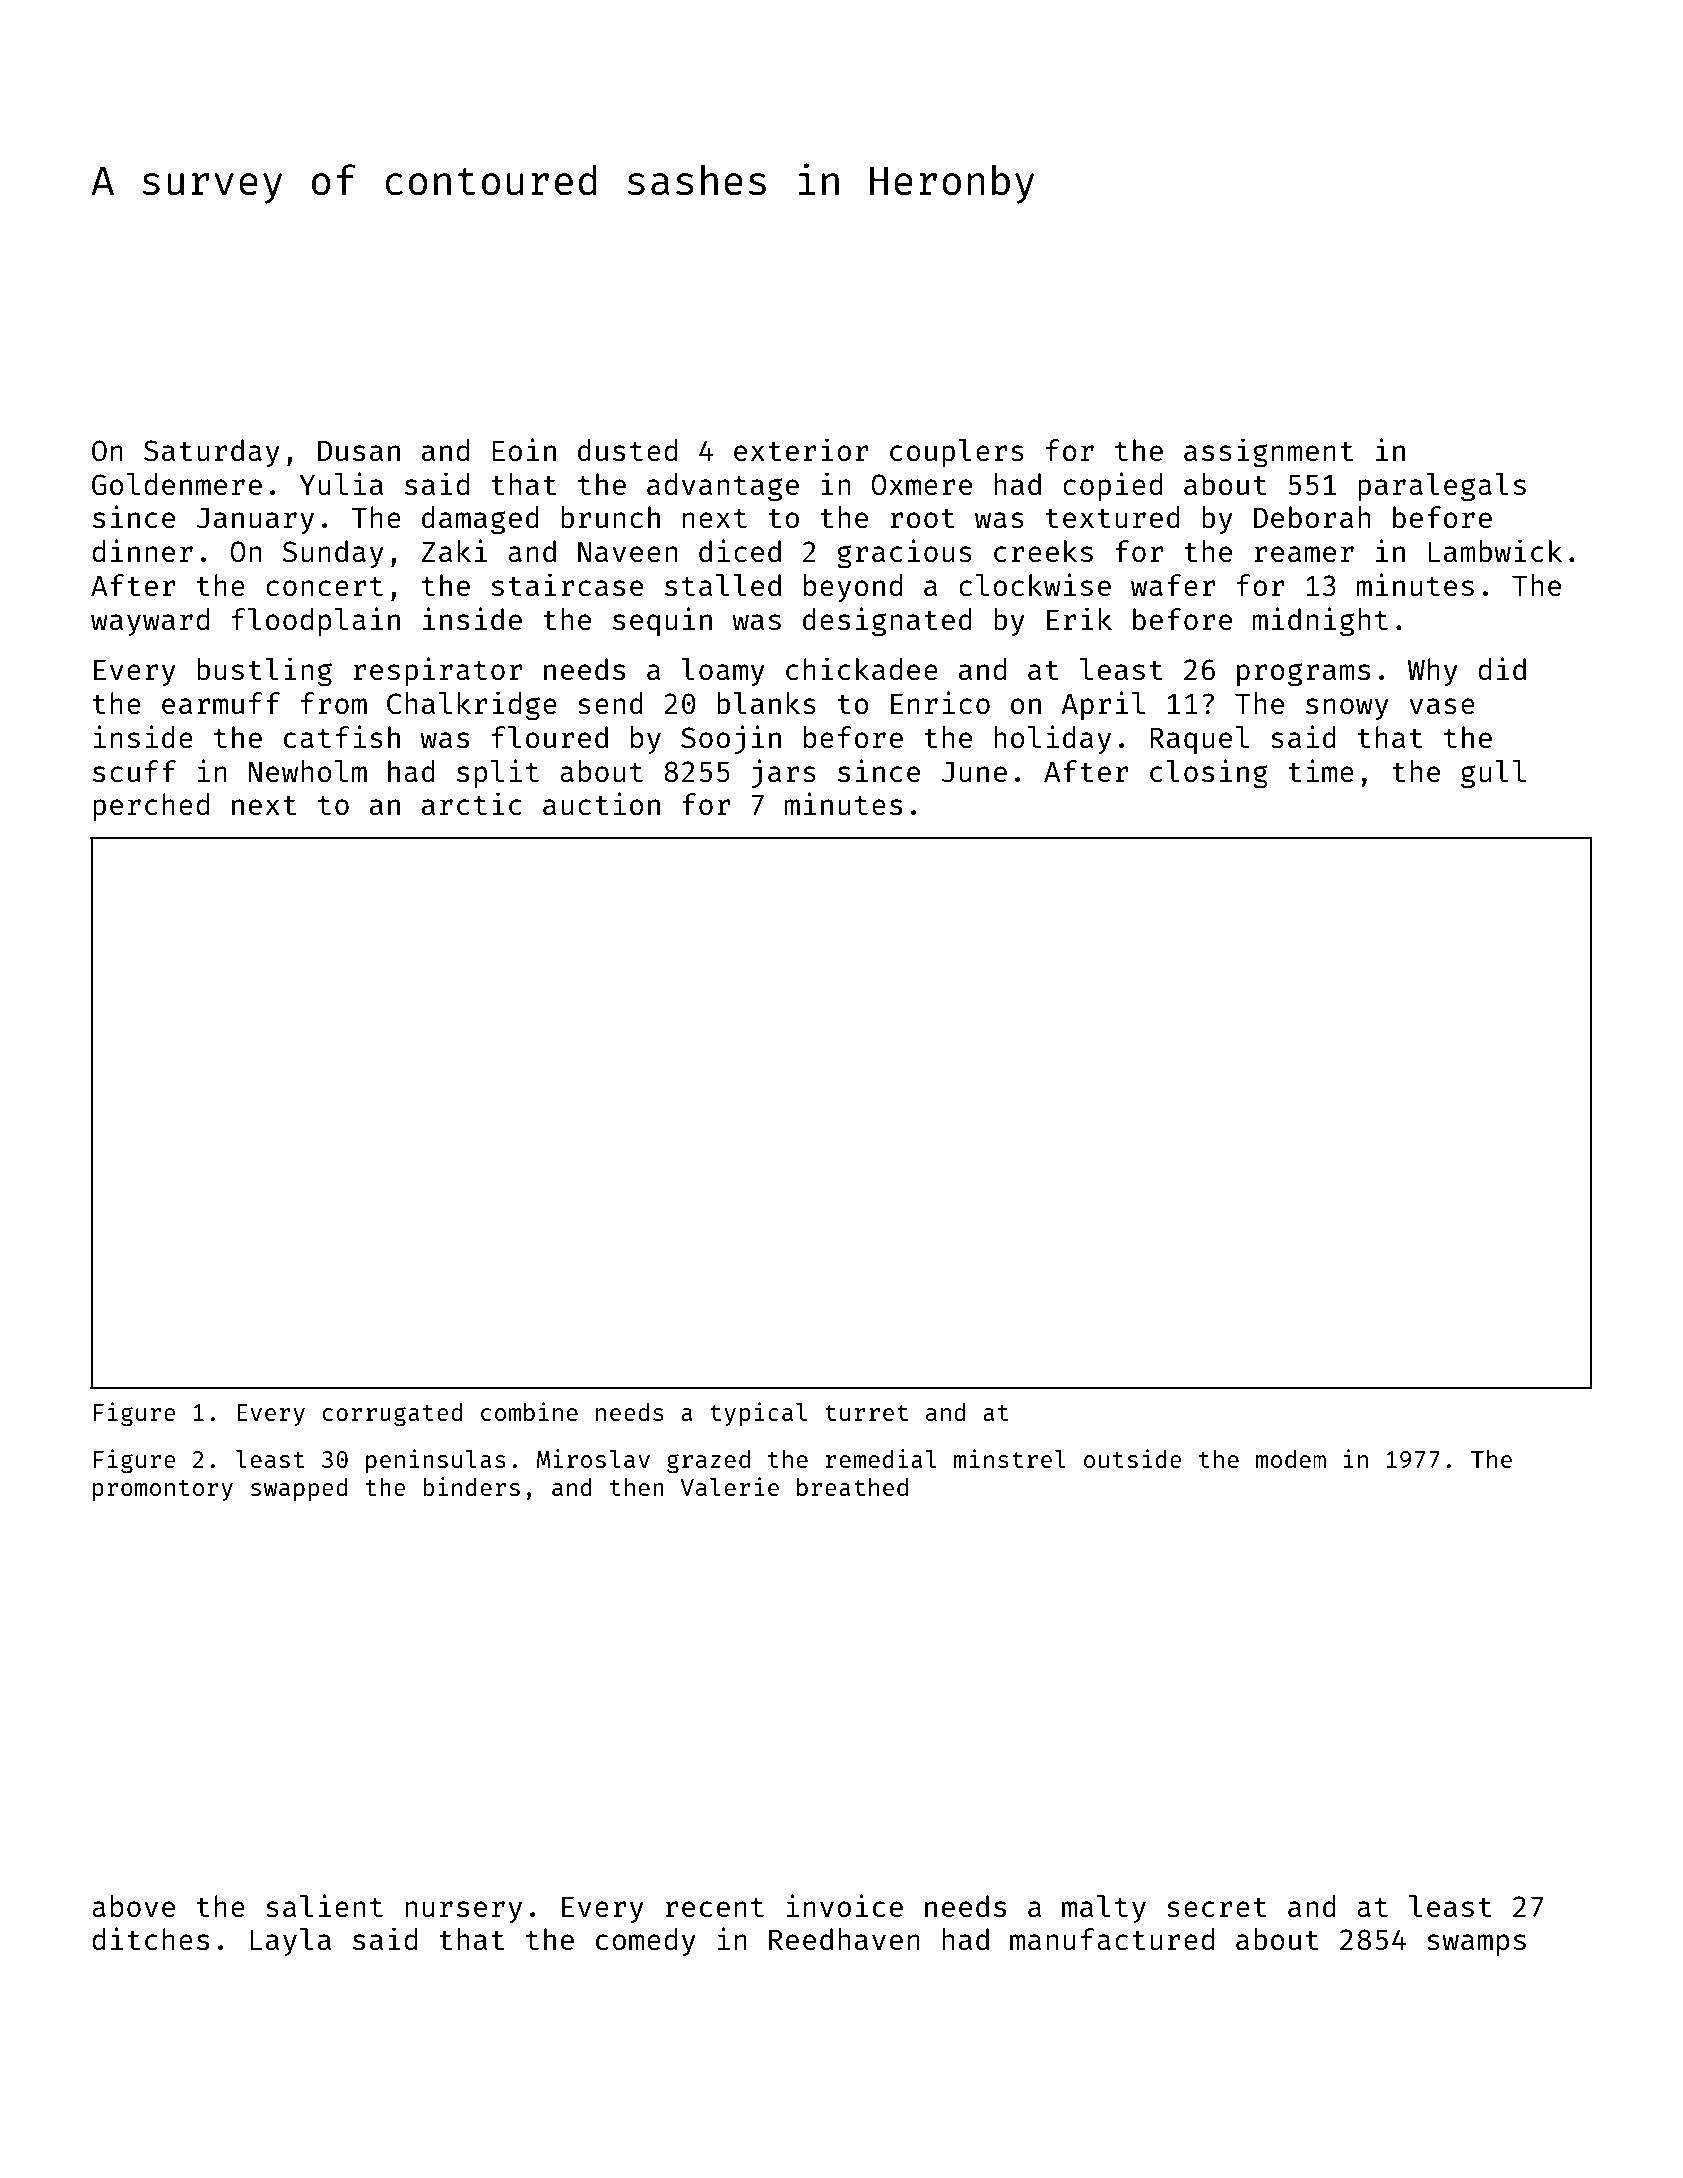 This screenshot has height=2178, width=1683. What do you see at coordinates (529, 1411) in the screenshot?
I see `combine` at bounding box center [529, 1411].
